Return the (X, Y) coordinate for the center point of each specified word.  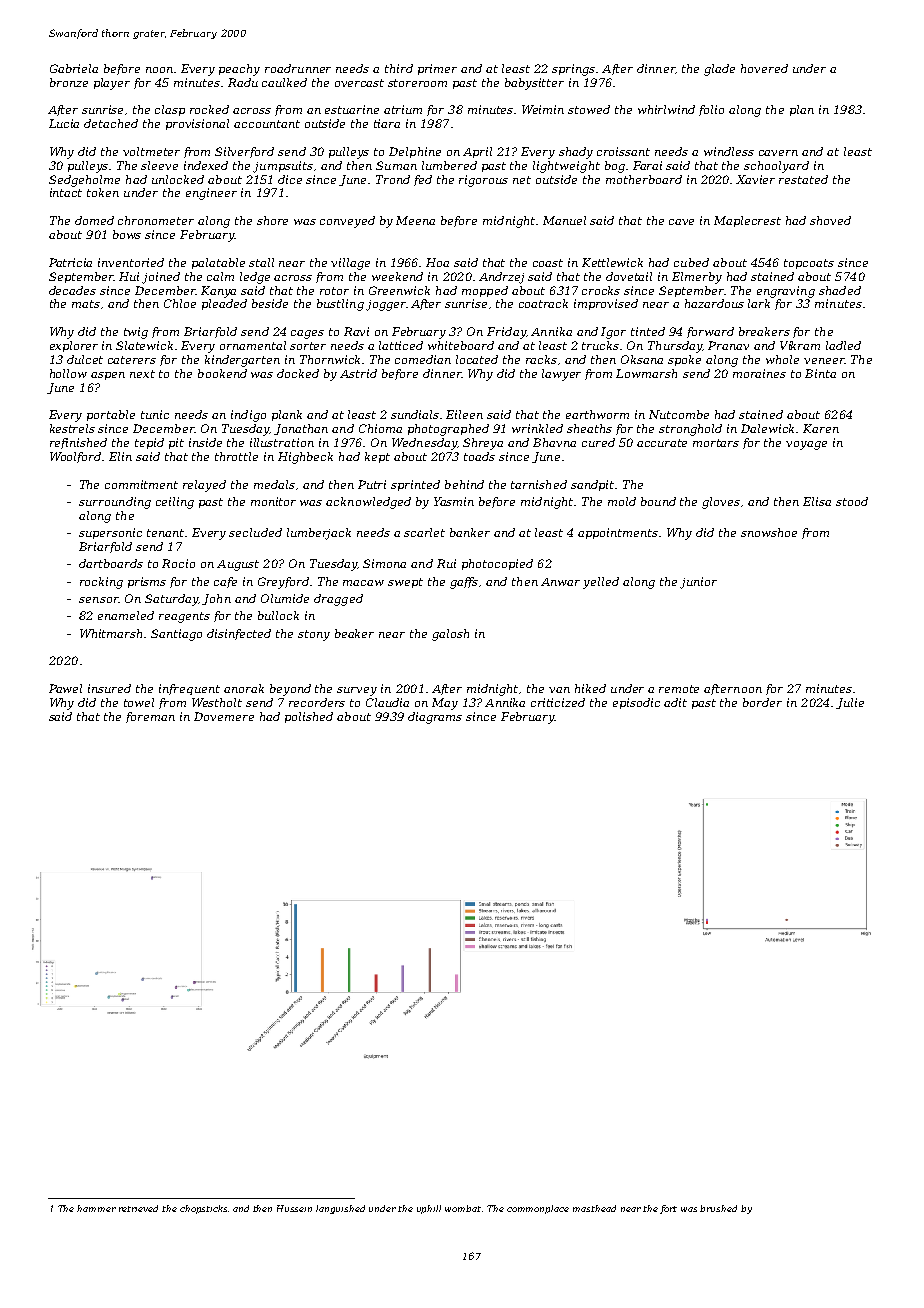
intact (66, 192)
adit (675, 702)
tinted (648, 331)
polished (309, 717)
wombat (463, 1208)
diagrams (435, 718)
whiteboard (461, 345)
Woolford (75, 457)
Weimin (543, 109)
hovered (764, 68)
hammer (96, 1208)
